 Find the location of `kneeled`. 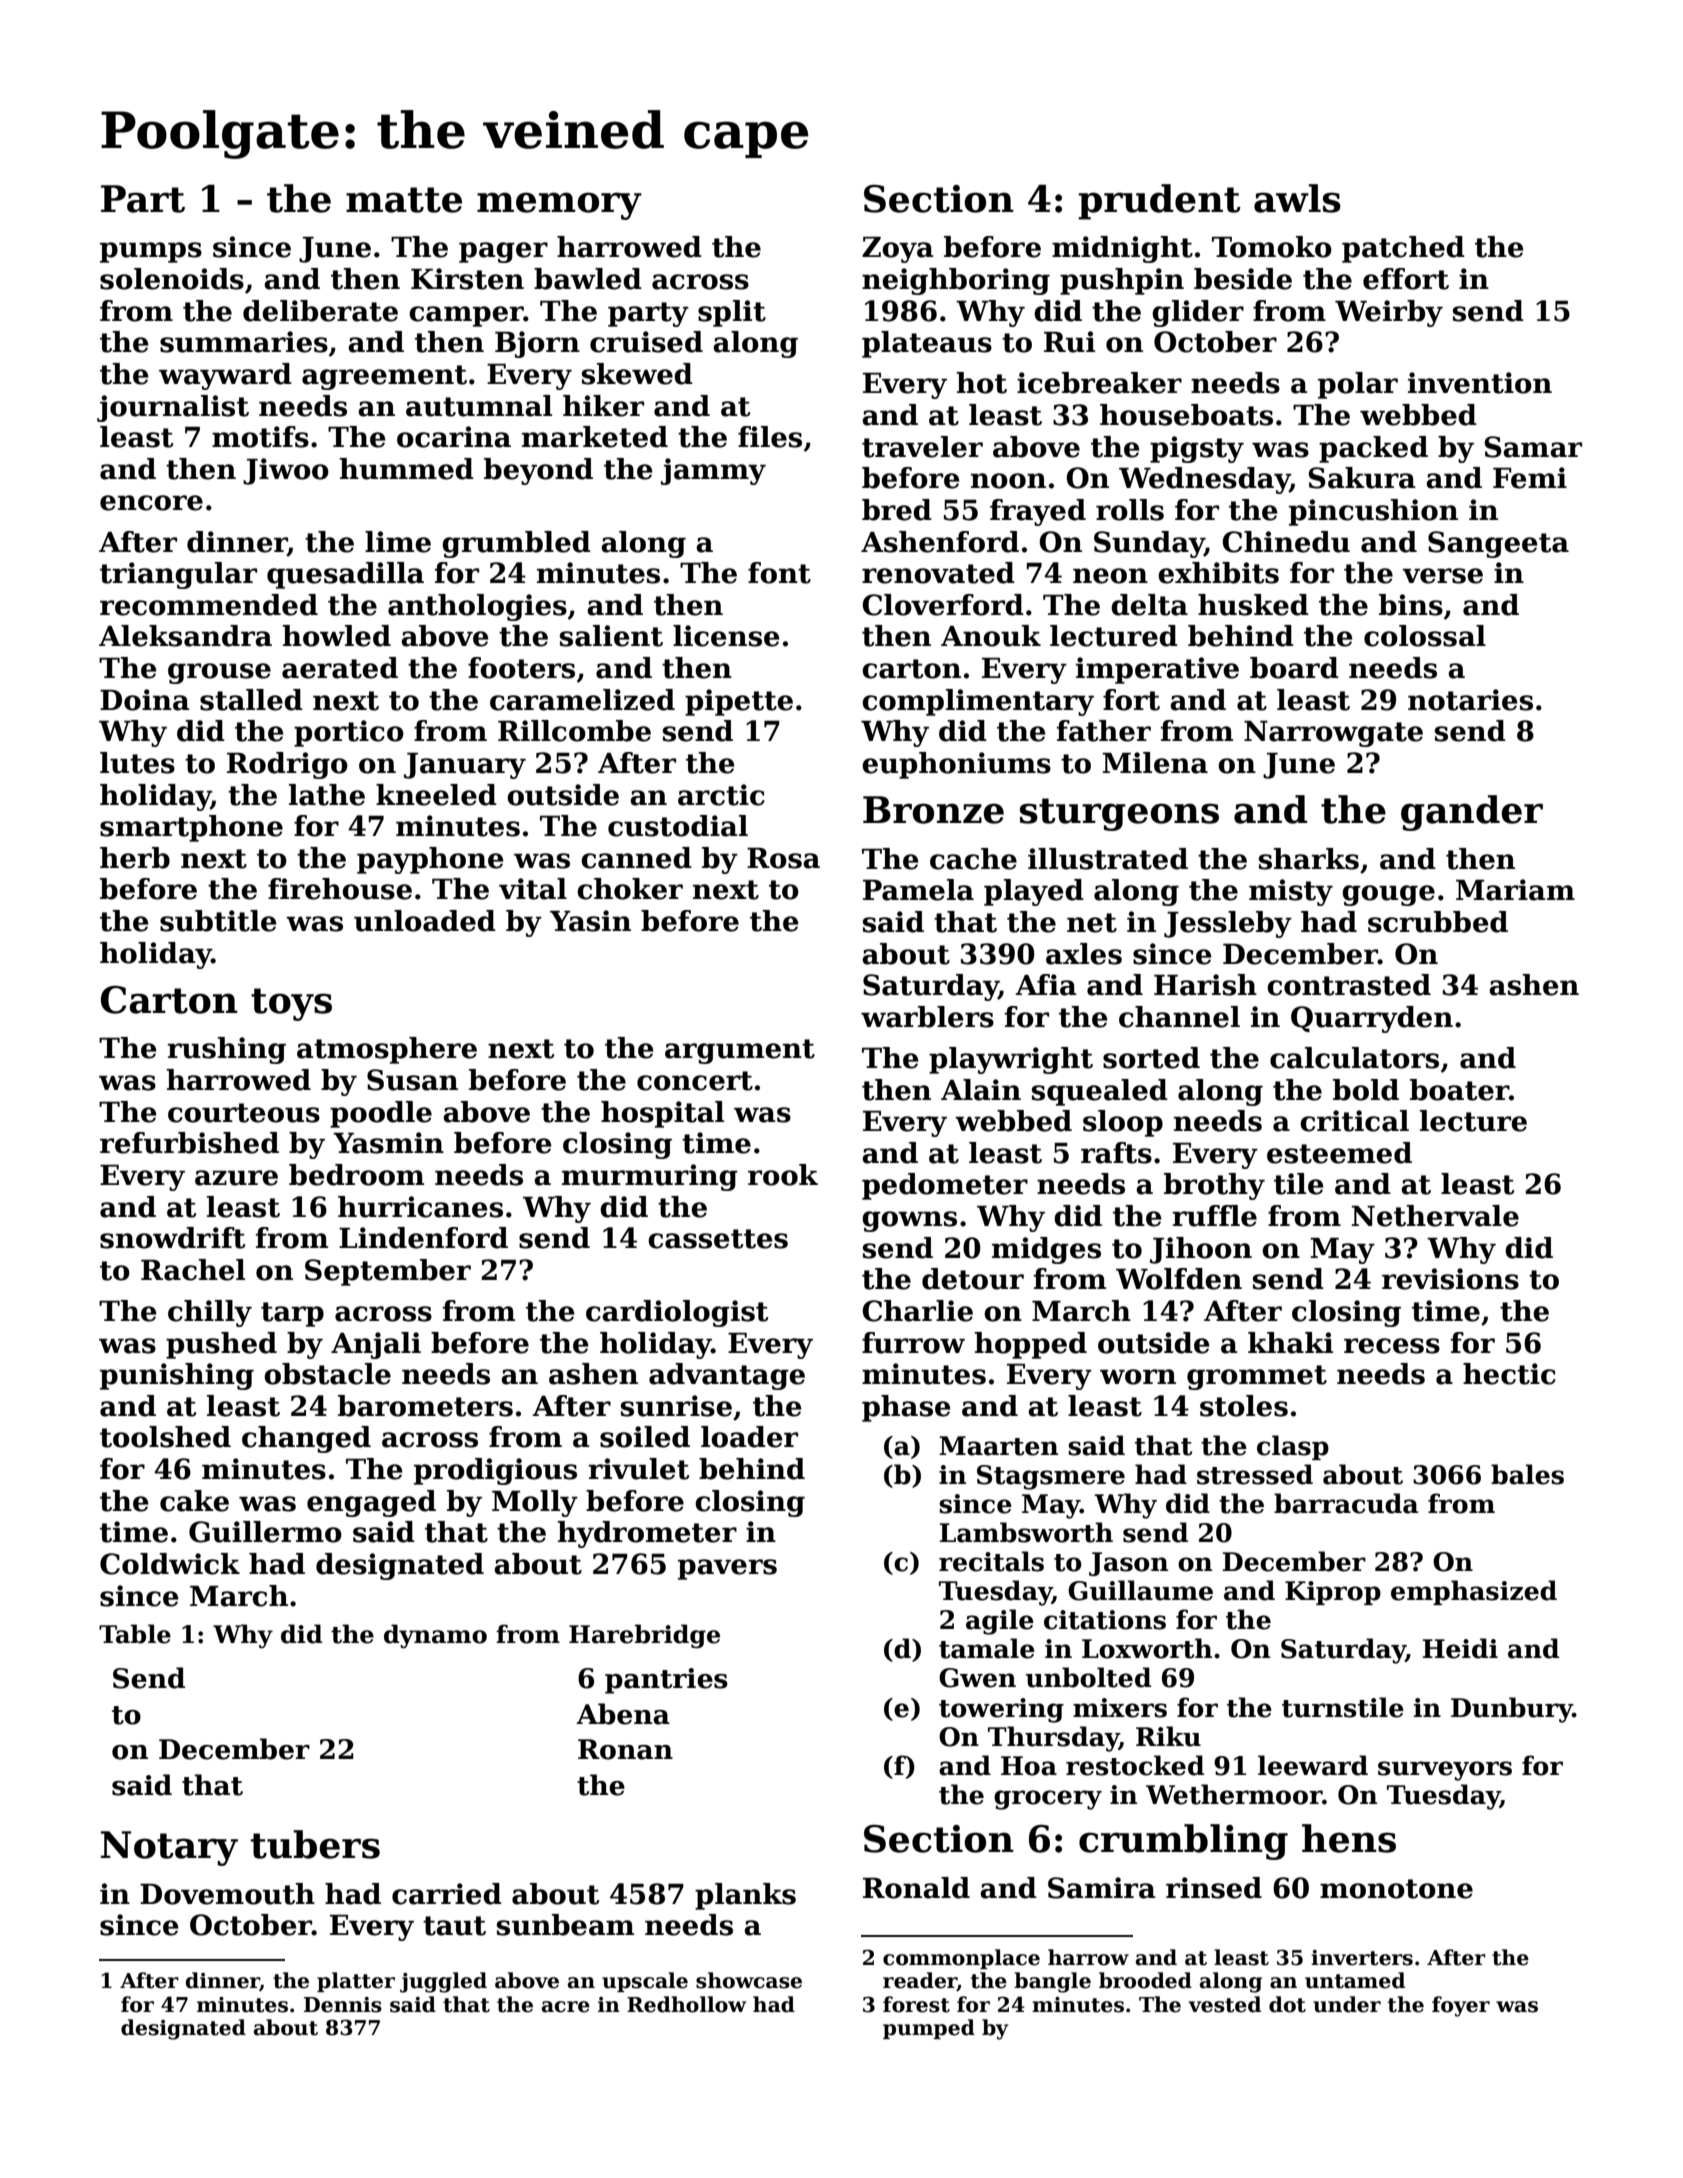

kneeled is located at coordinates (436, 795).
